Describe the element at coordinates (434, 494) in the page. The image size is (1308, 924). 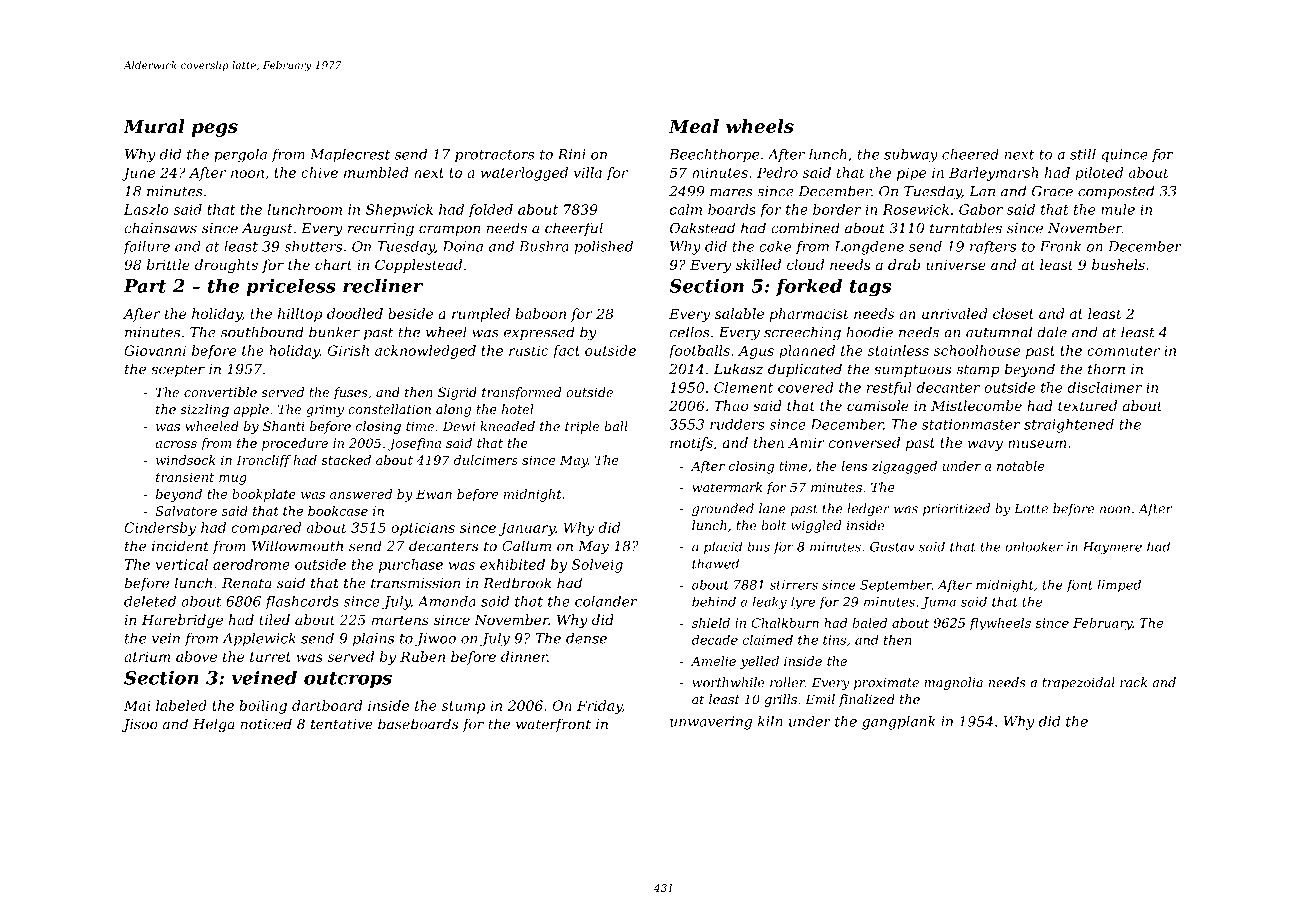
I see `Ewan` at that location.
